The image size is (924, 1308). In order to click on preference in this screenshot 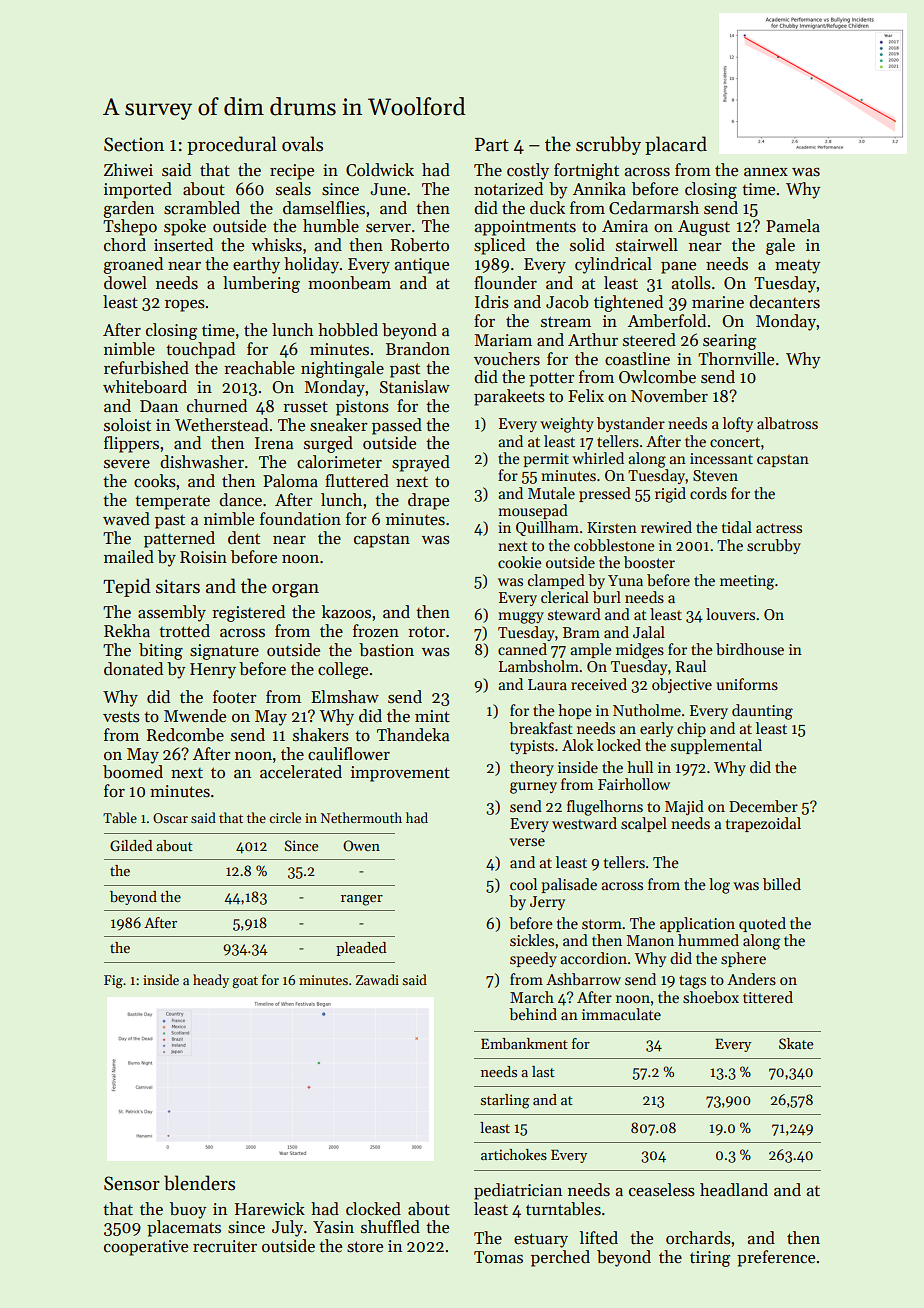, I will do `click(776, 1258)`.
